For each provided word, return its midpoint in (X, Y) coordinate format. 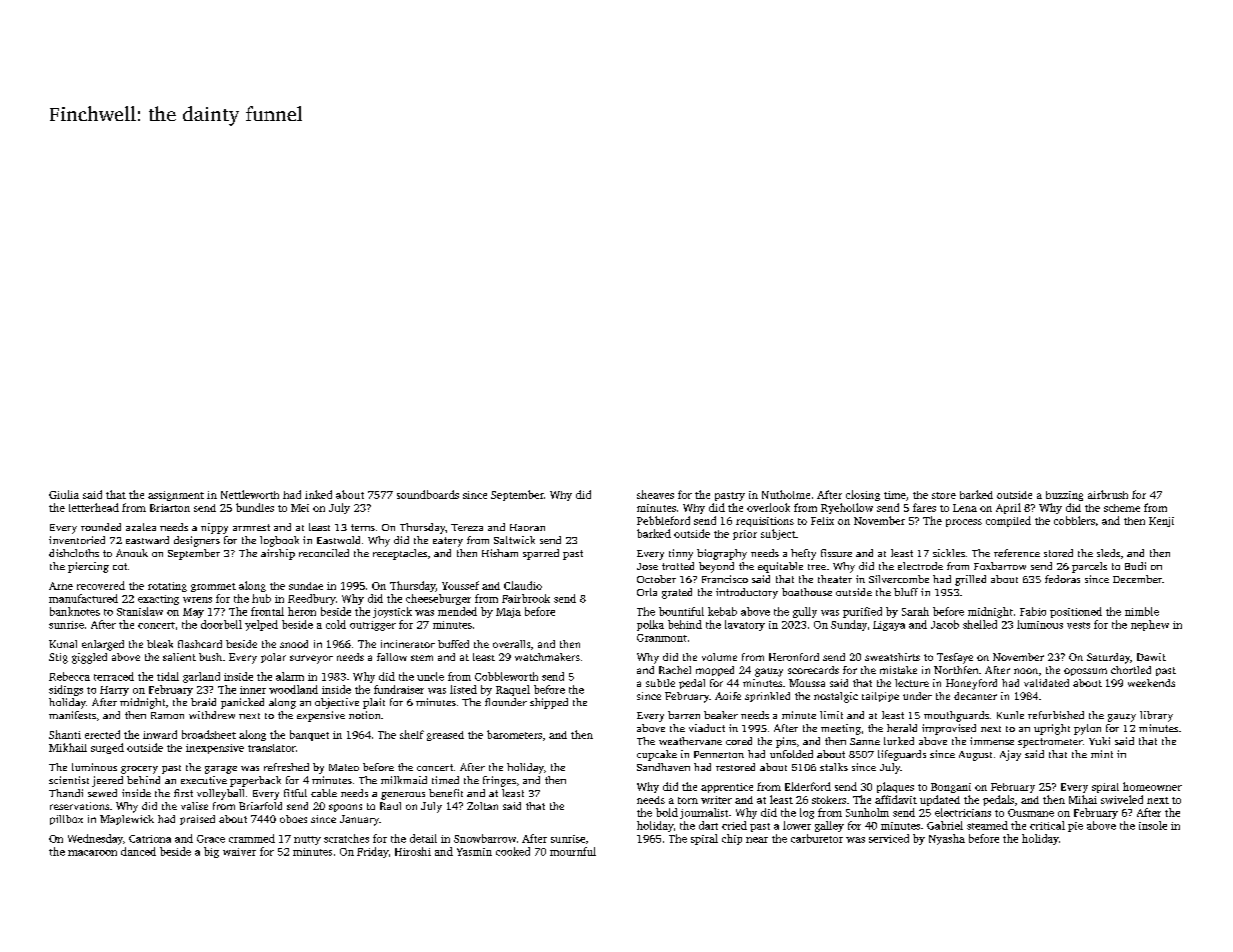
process (964, 523)
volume (719, 657)
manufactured (83, 598)
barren (684, 715)
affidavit (896, 799)
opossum (1085, 672)
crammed (252, 838)
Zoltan (482, 806)
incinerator (408, 644)
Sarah (915, 611)
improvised (949, 729)
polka (650, 625)
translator (272, 748)
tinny (681, 554)
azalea (141, 527)
